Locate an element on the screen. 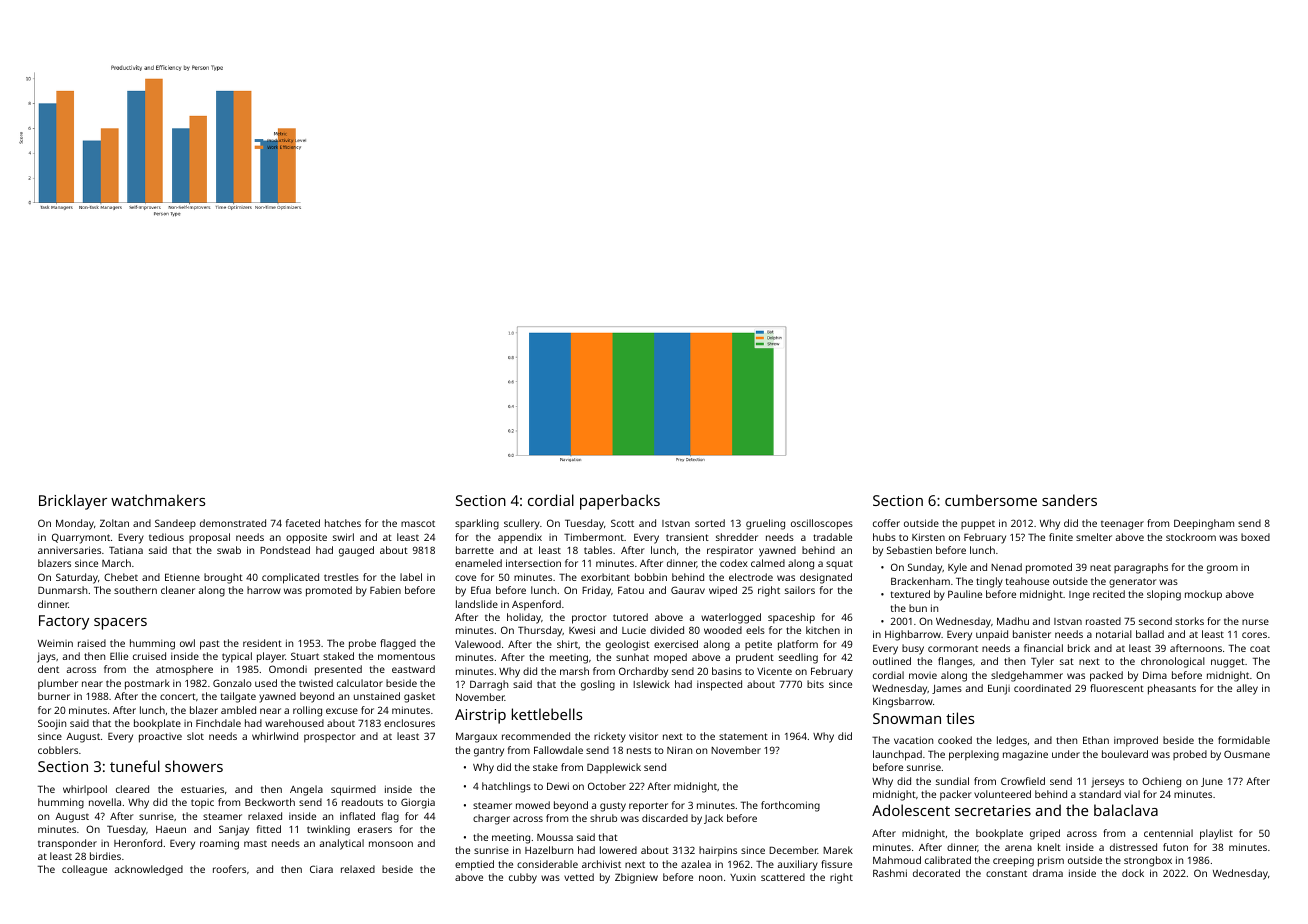  exorbitant is located at coordinates (605, 577).
